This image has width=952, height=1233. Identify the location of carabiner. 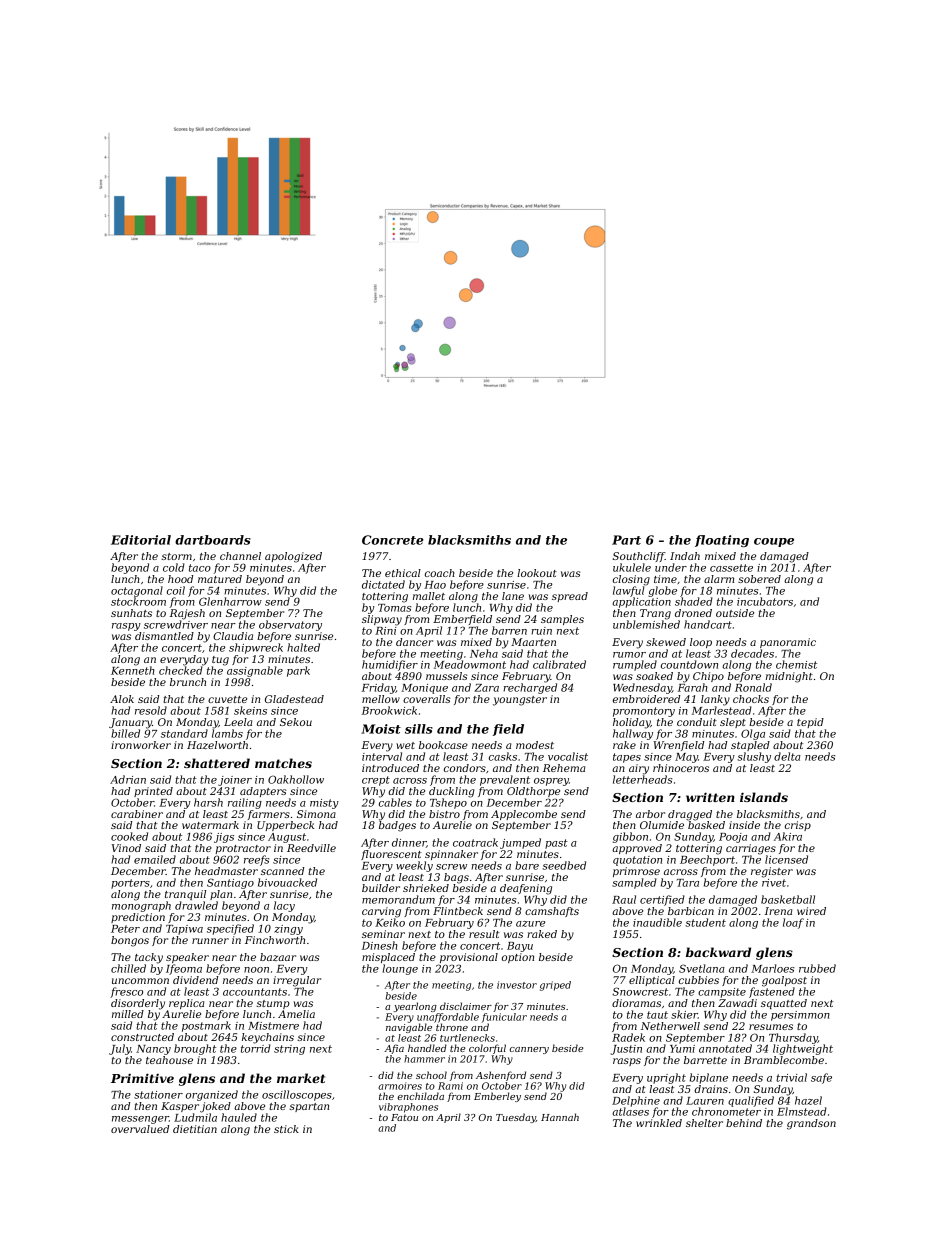
(137, 814).
